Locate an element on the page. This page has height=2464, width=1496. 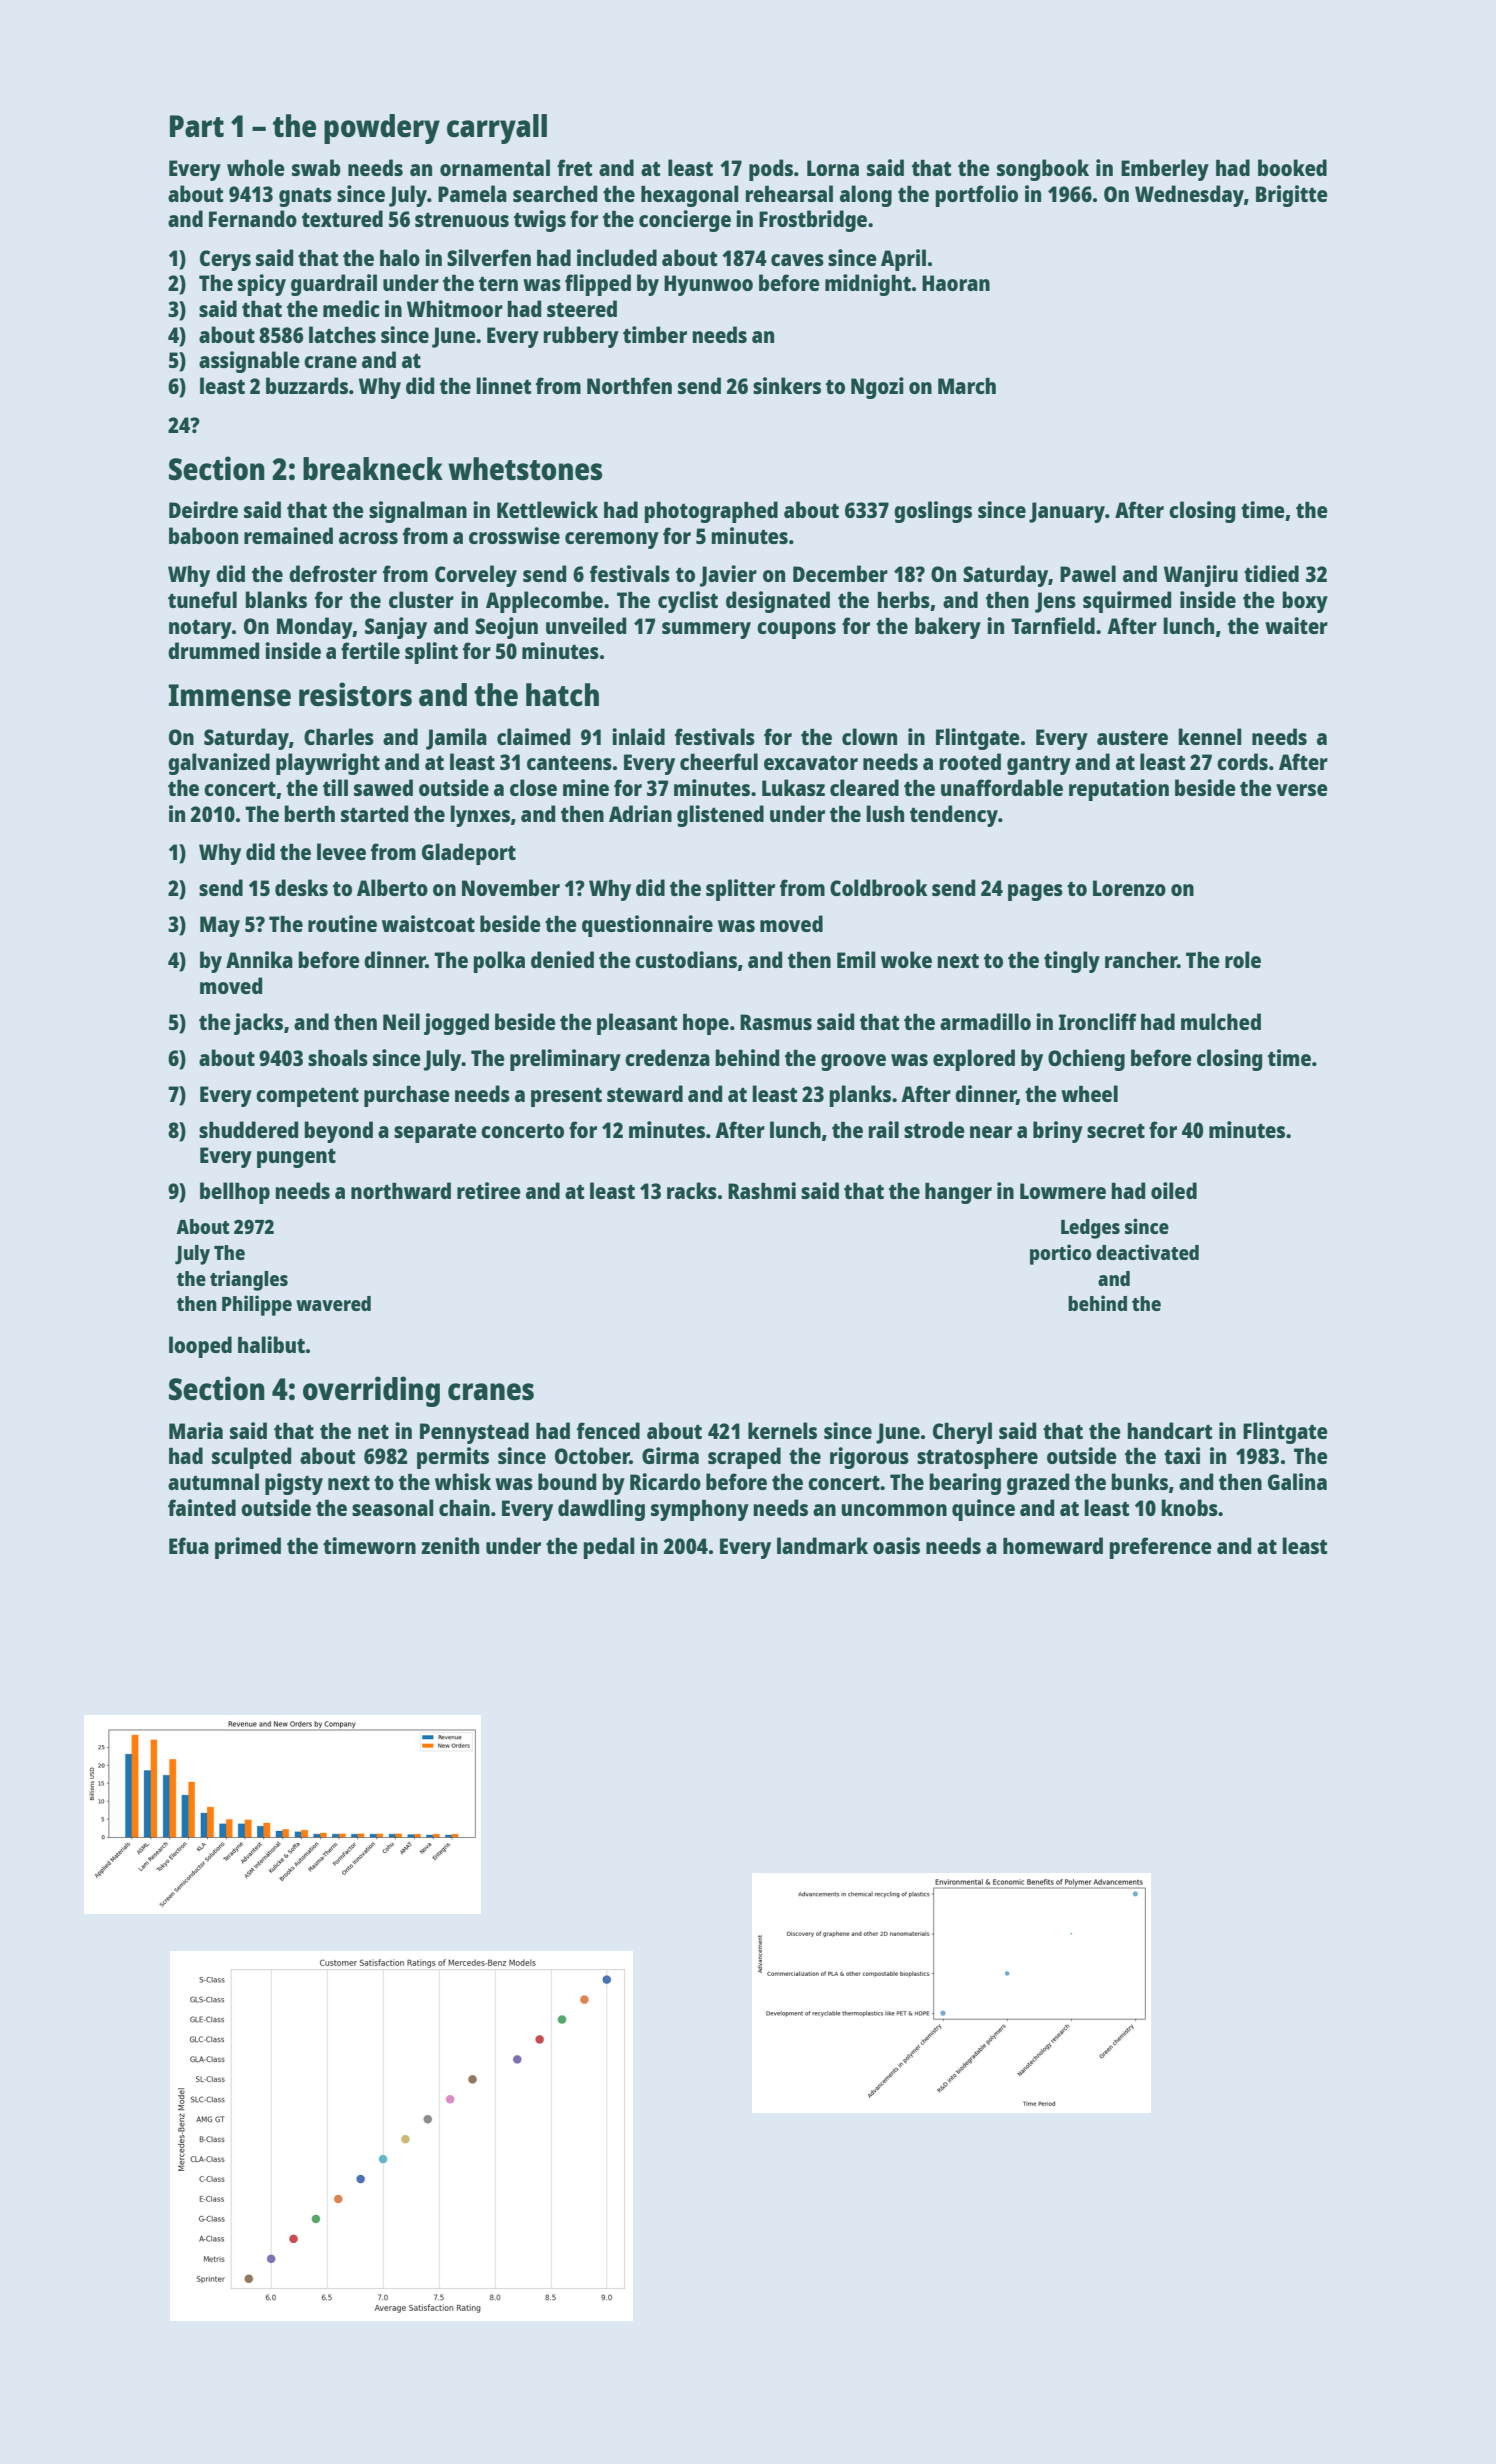
preliminary is located at coordinates (565, 1060).
